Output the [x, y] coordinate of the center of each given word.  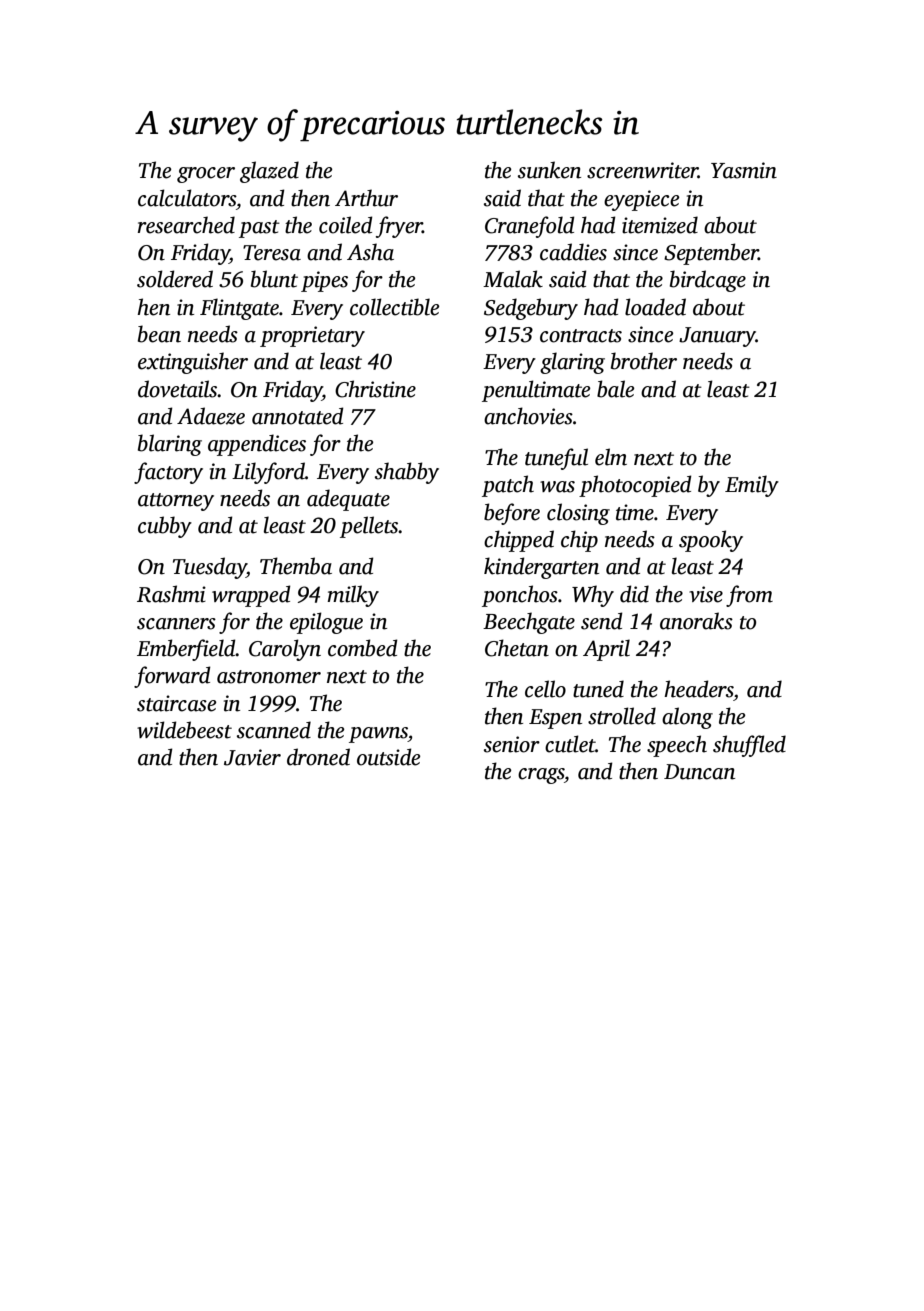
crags [541, 776]
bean [159, 334]
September [711, 254]
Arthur [366, 198]
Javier [252, 757]
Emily [752, 486]
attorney [176, 502]
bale [615, 389]
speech [677, 746]
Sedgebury [531, 309]
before [512, 514]
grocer [206, 175]
